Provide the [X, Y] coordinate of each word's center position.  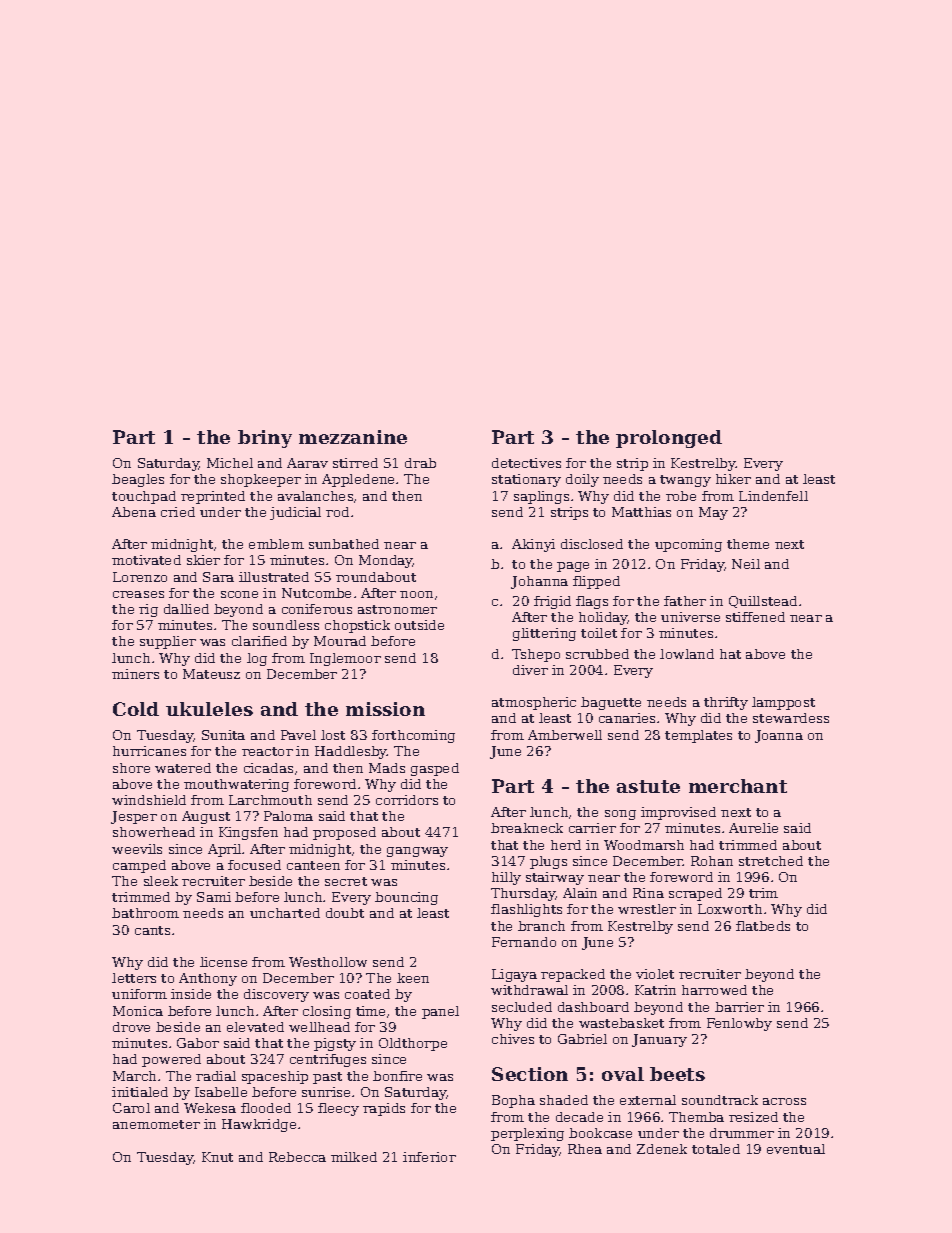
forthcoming [413, 736]
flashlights [526, 910]
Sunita [223, 735]
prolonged [669, 439]
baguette [611, 703]
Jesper [134, 817]
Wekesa [210, 1108]
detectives [526, 463]
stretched [771, 861]
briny [265, 439]
